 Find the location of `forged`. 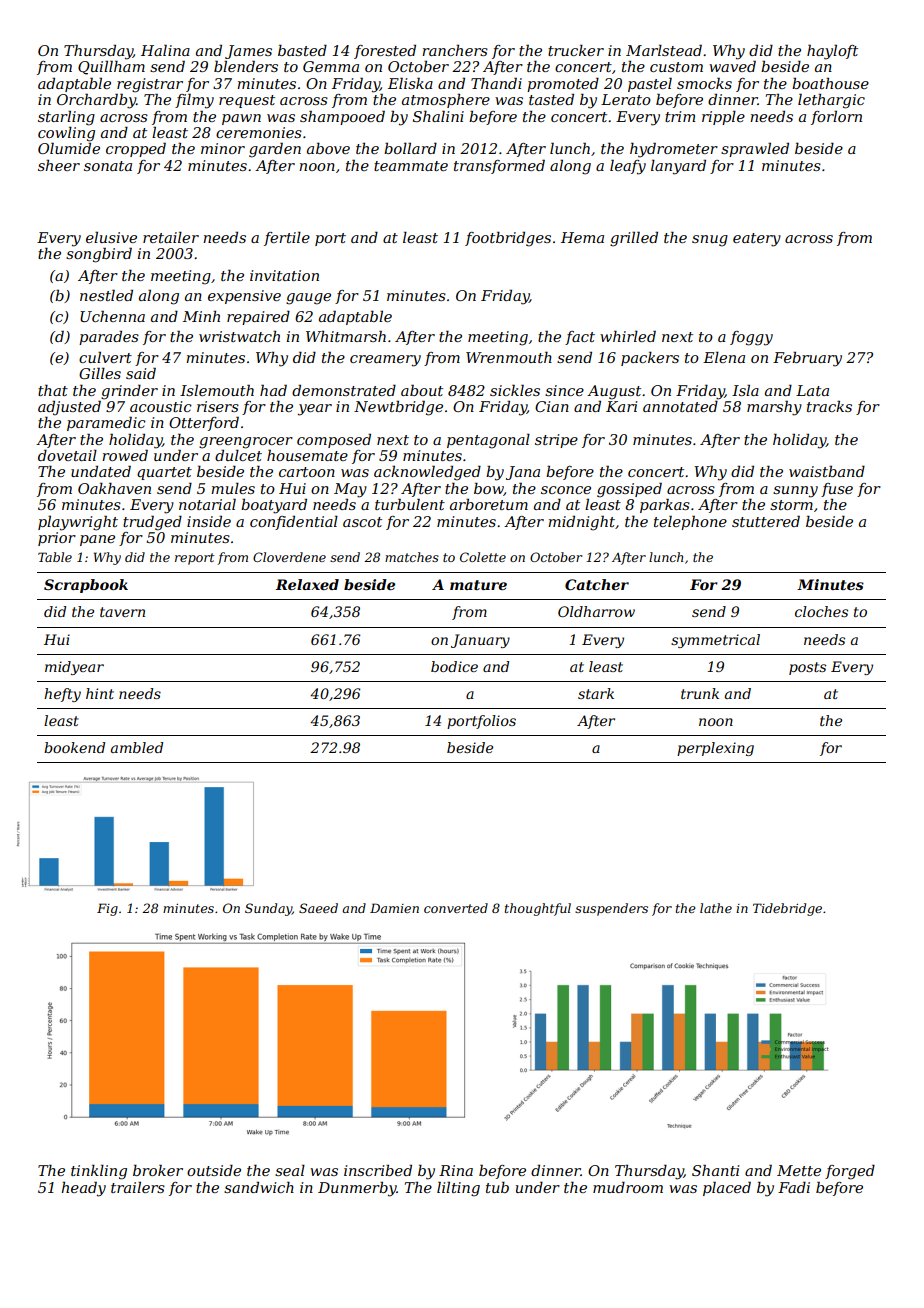

forged is located at coordinates (850, 1172).
